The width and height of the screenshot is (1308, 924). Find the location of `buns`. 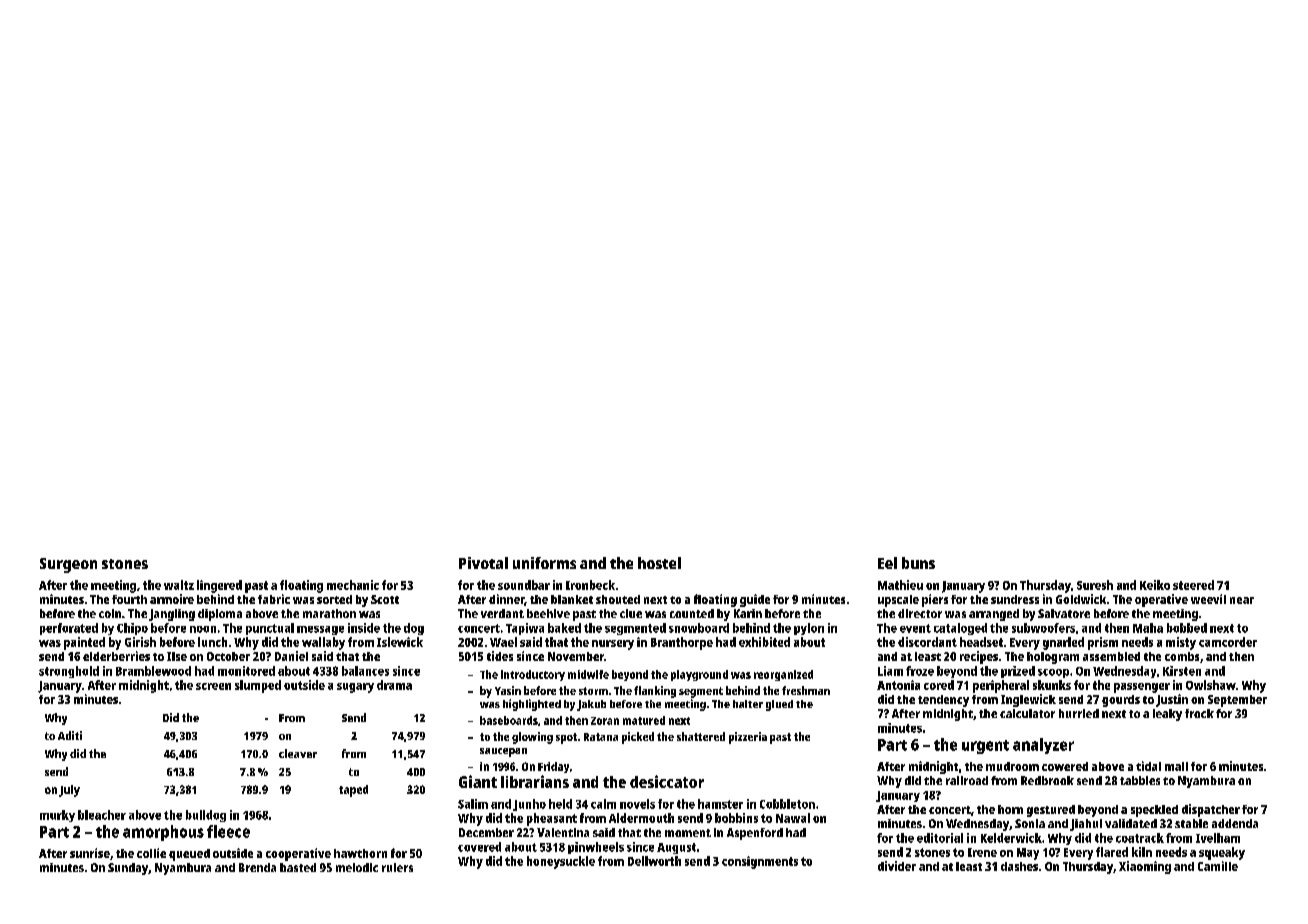

buns is located at coordinates (918, 563).
